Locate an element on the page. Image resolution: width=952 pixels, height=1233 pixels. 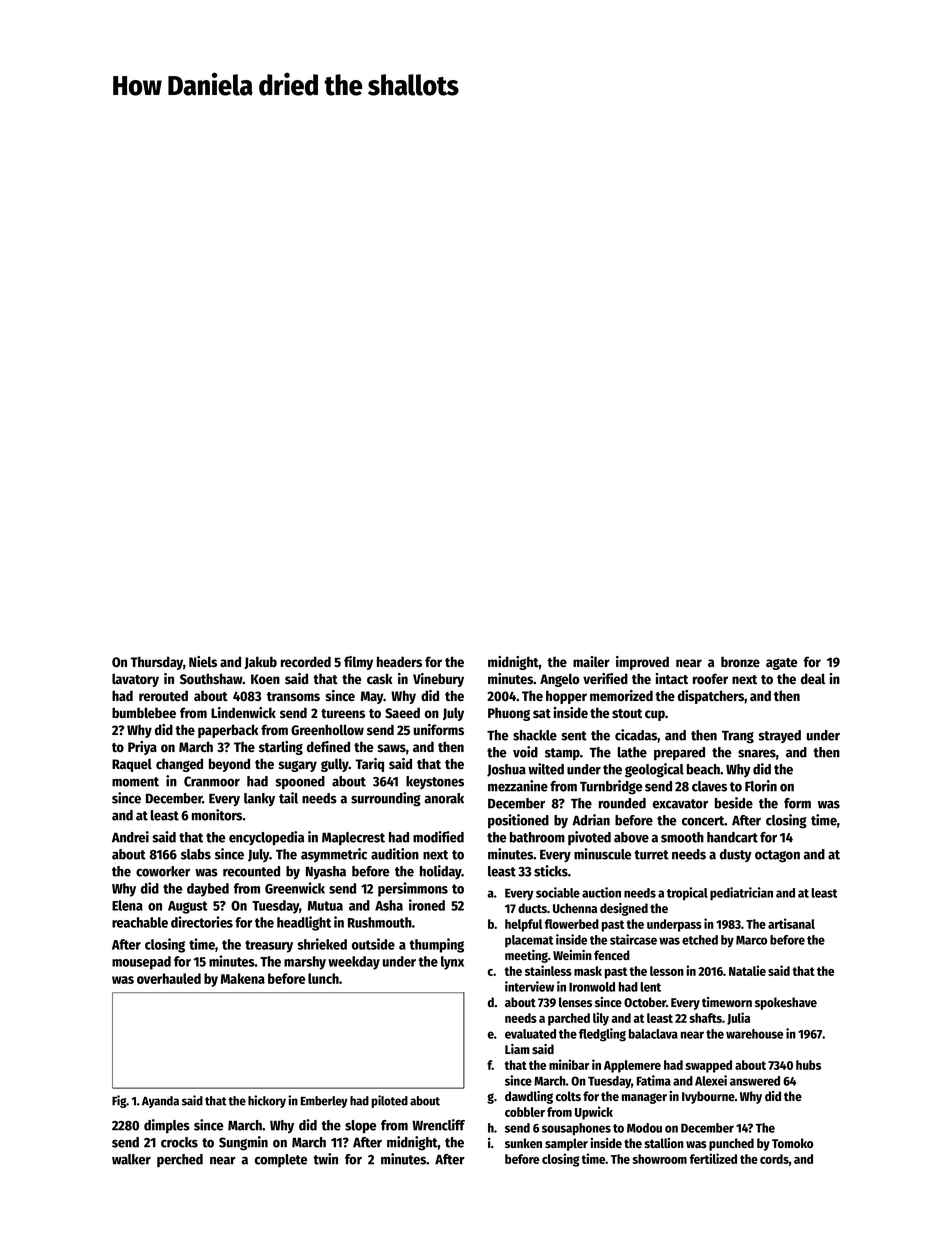
monitors is located at coordinates (217, 815).
